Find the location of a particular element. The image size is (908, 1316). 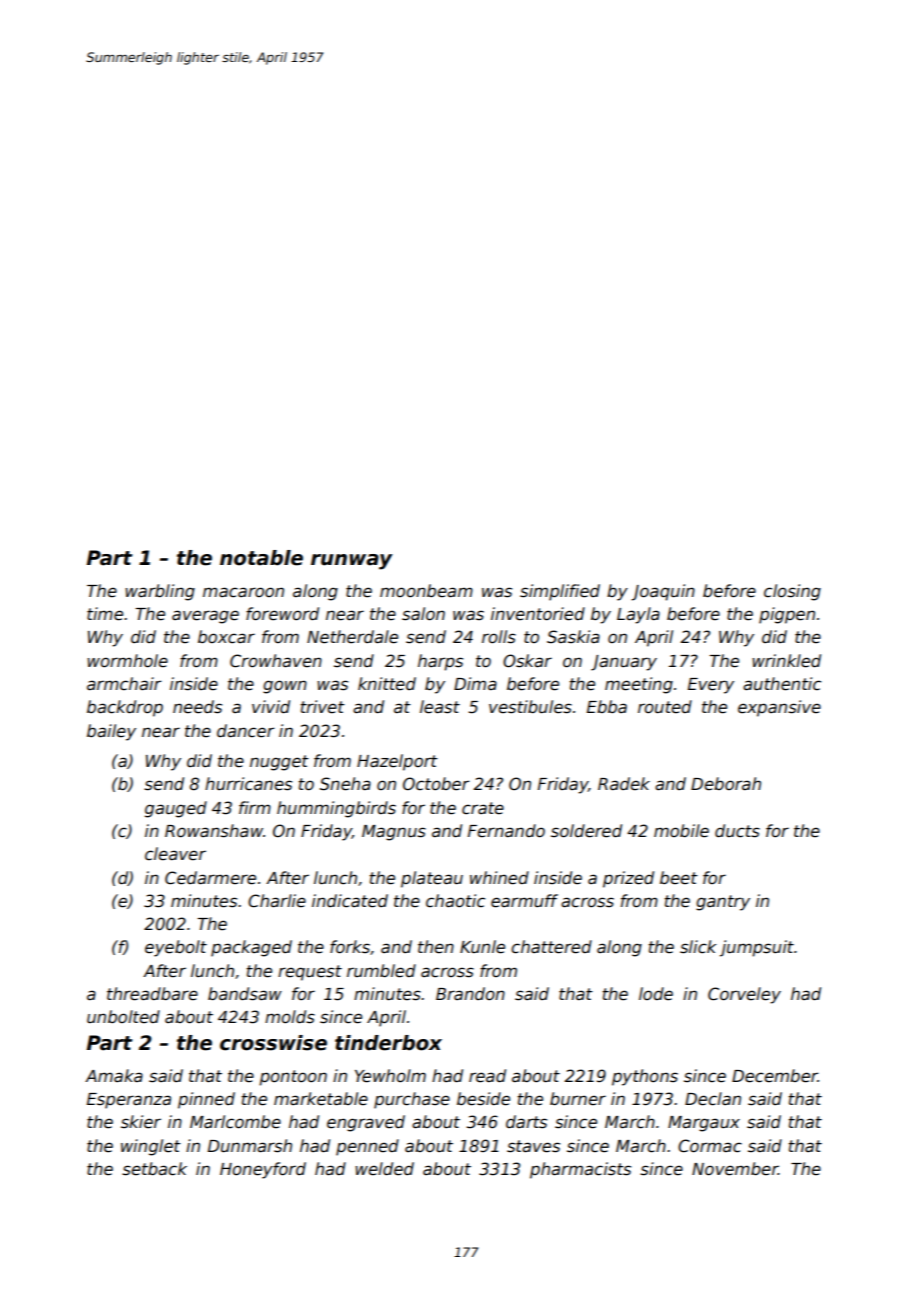

Radek is located at coordinates (624, 784).
